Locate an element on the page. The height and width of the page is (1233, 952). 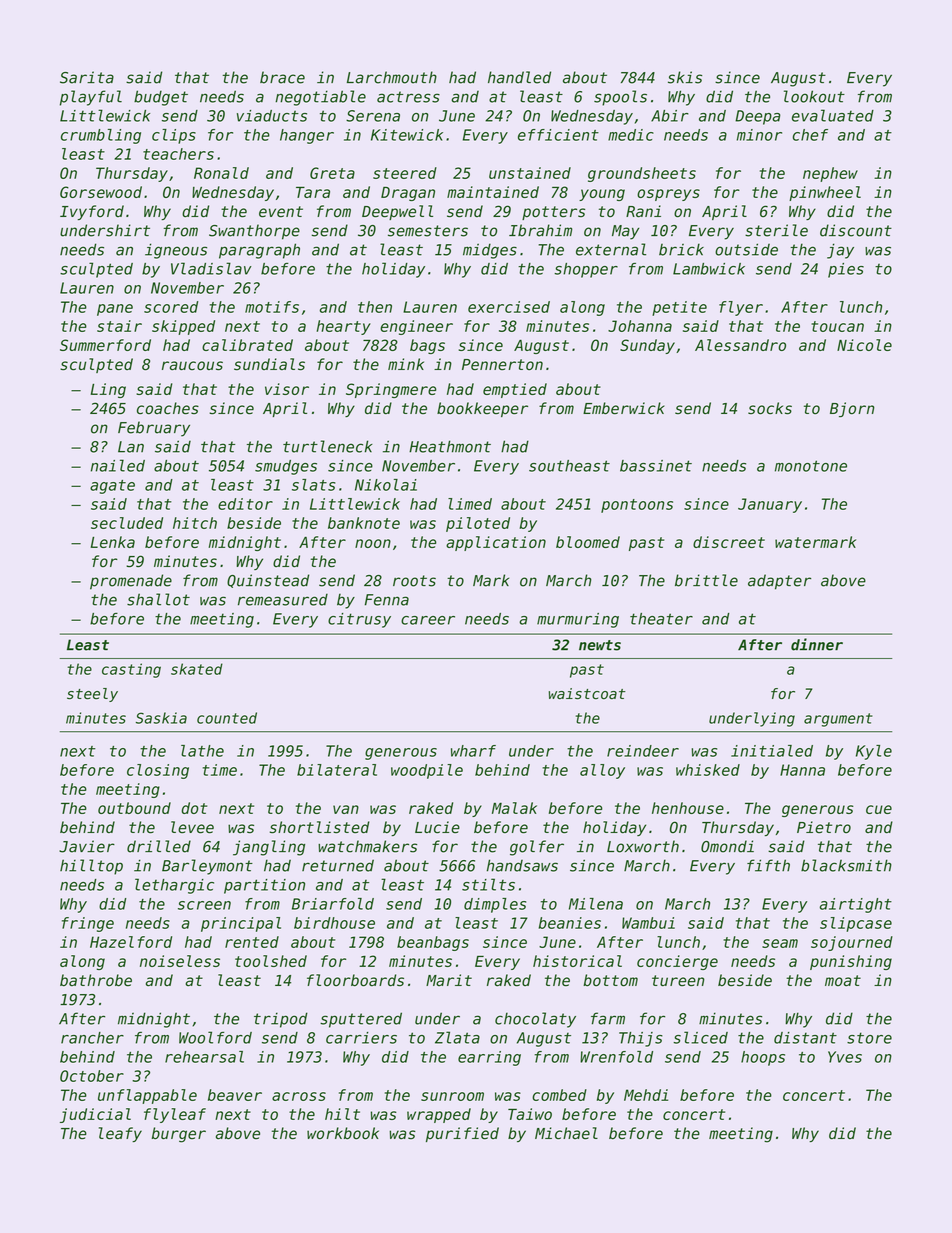
Lenka is located at coordinates (113, 542).
